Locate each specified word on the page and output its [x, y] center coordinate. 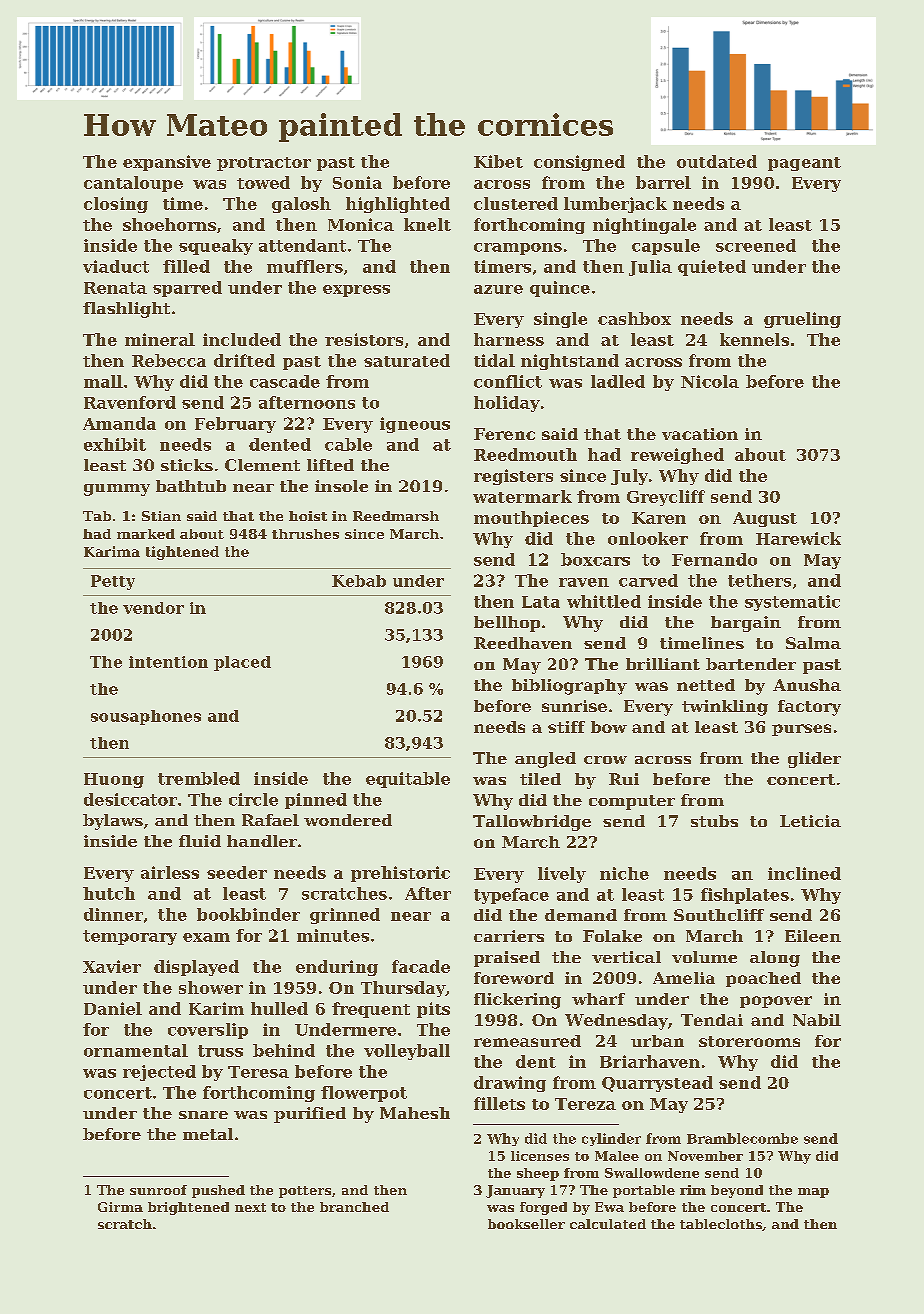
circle [253, 799]
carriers [509, 936]
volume [704, 957]
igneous [415, 425]
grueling [802, 320]
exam [206, 937]
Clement [262, 465]
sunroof [158, 1190]
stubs [714, 821]
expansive [167, 163]
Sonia [357, 182]
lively [562, 875]
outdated [717, 161]
